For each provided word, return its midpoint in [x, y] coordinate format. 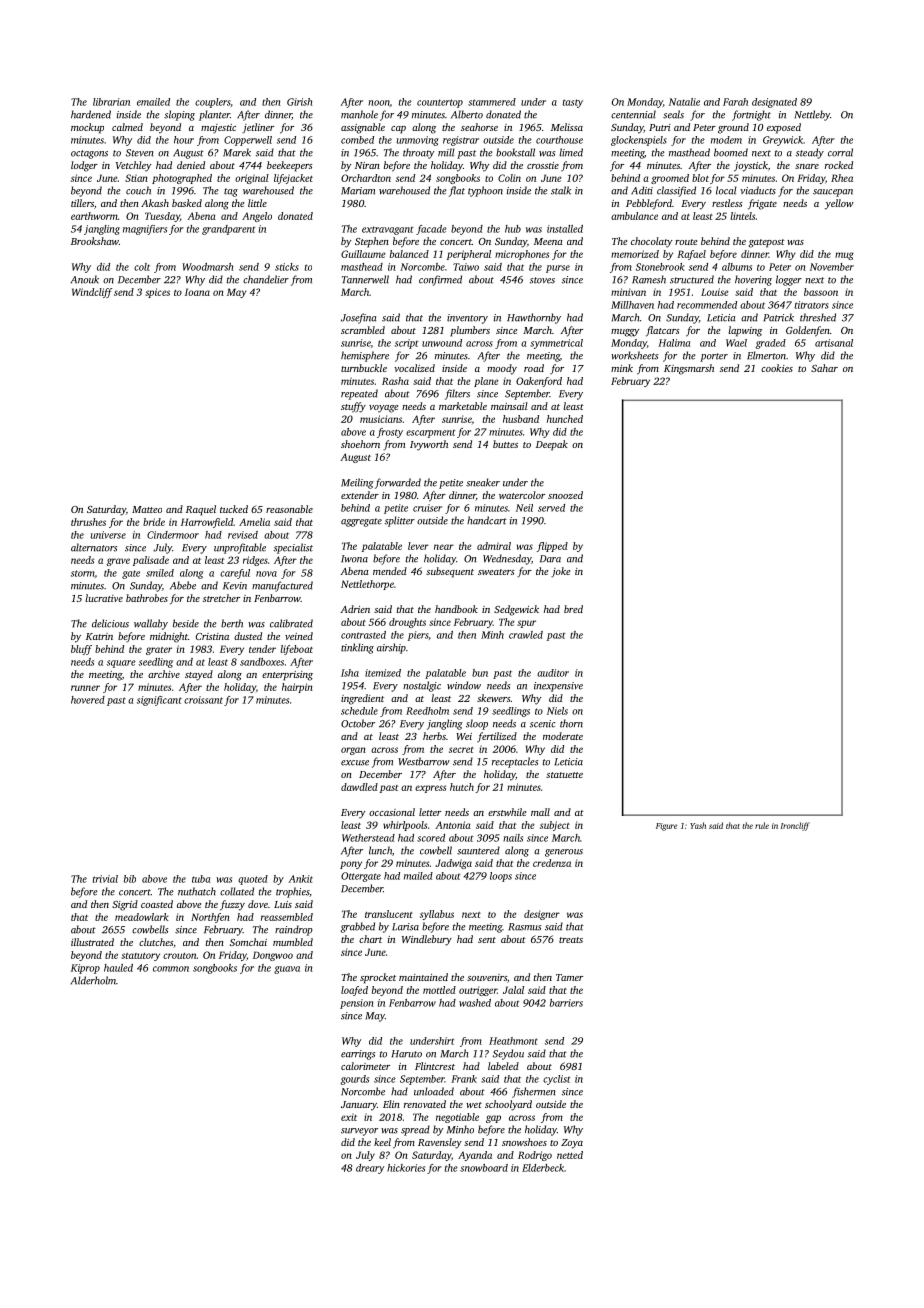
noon [379, 103]
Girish [300, 102]
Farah [735, 102]
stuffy [353, 407]
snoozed [565, 495]
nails [513, 838]
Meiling [357, 483]
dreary [370, 1169]
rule [762, 825]
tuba [201, 879]
